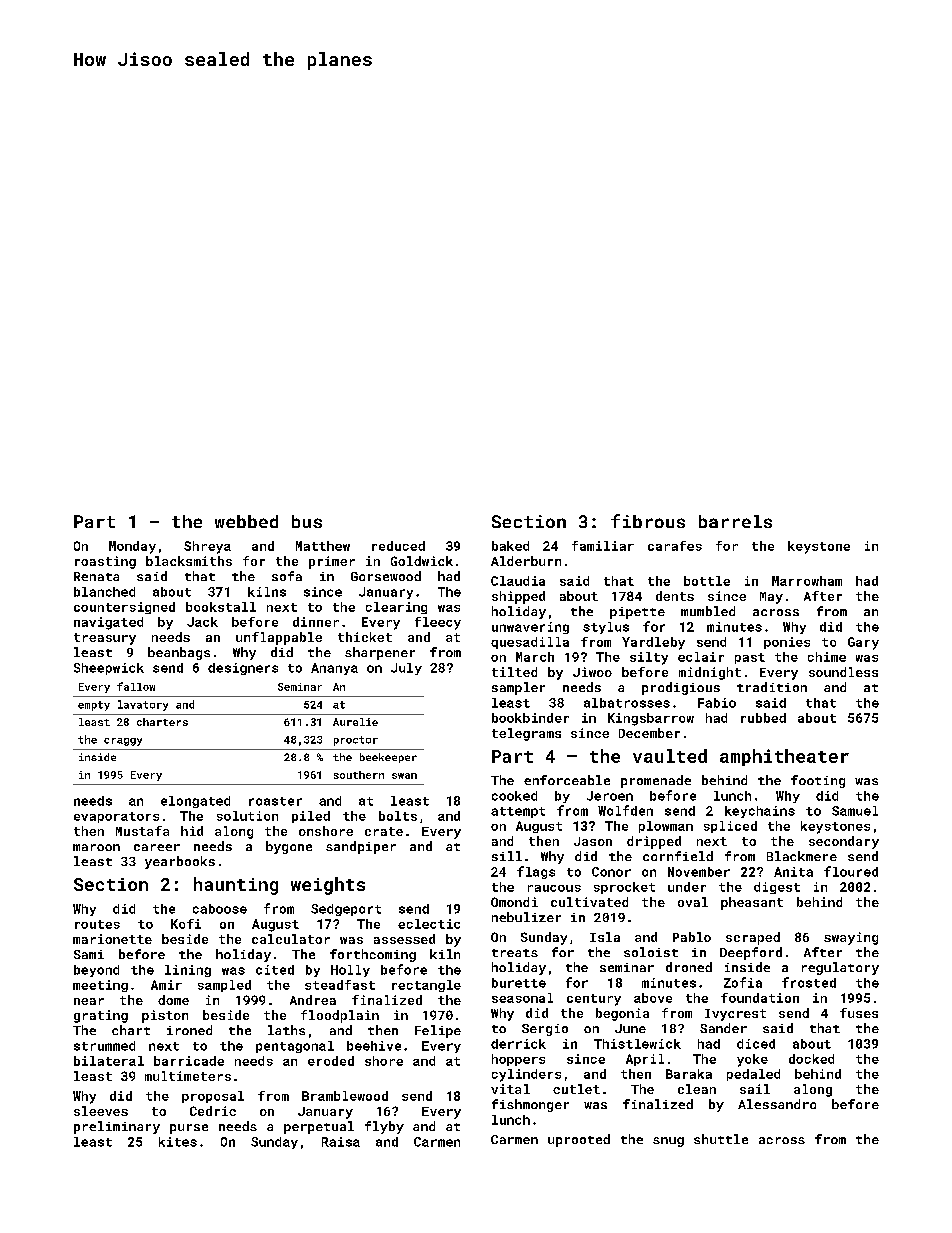 The image size is (952, 1233). I want to click on cylinders, so click(526, 1075).
